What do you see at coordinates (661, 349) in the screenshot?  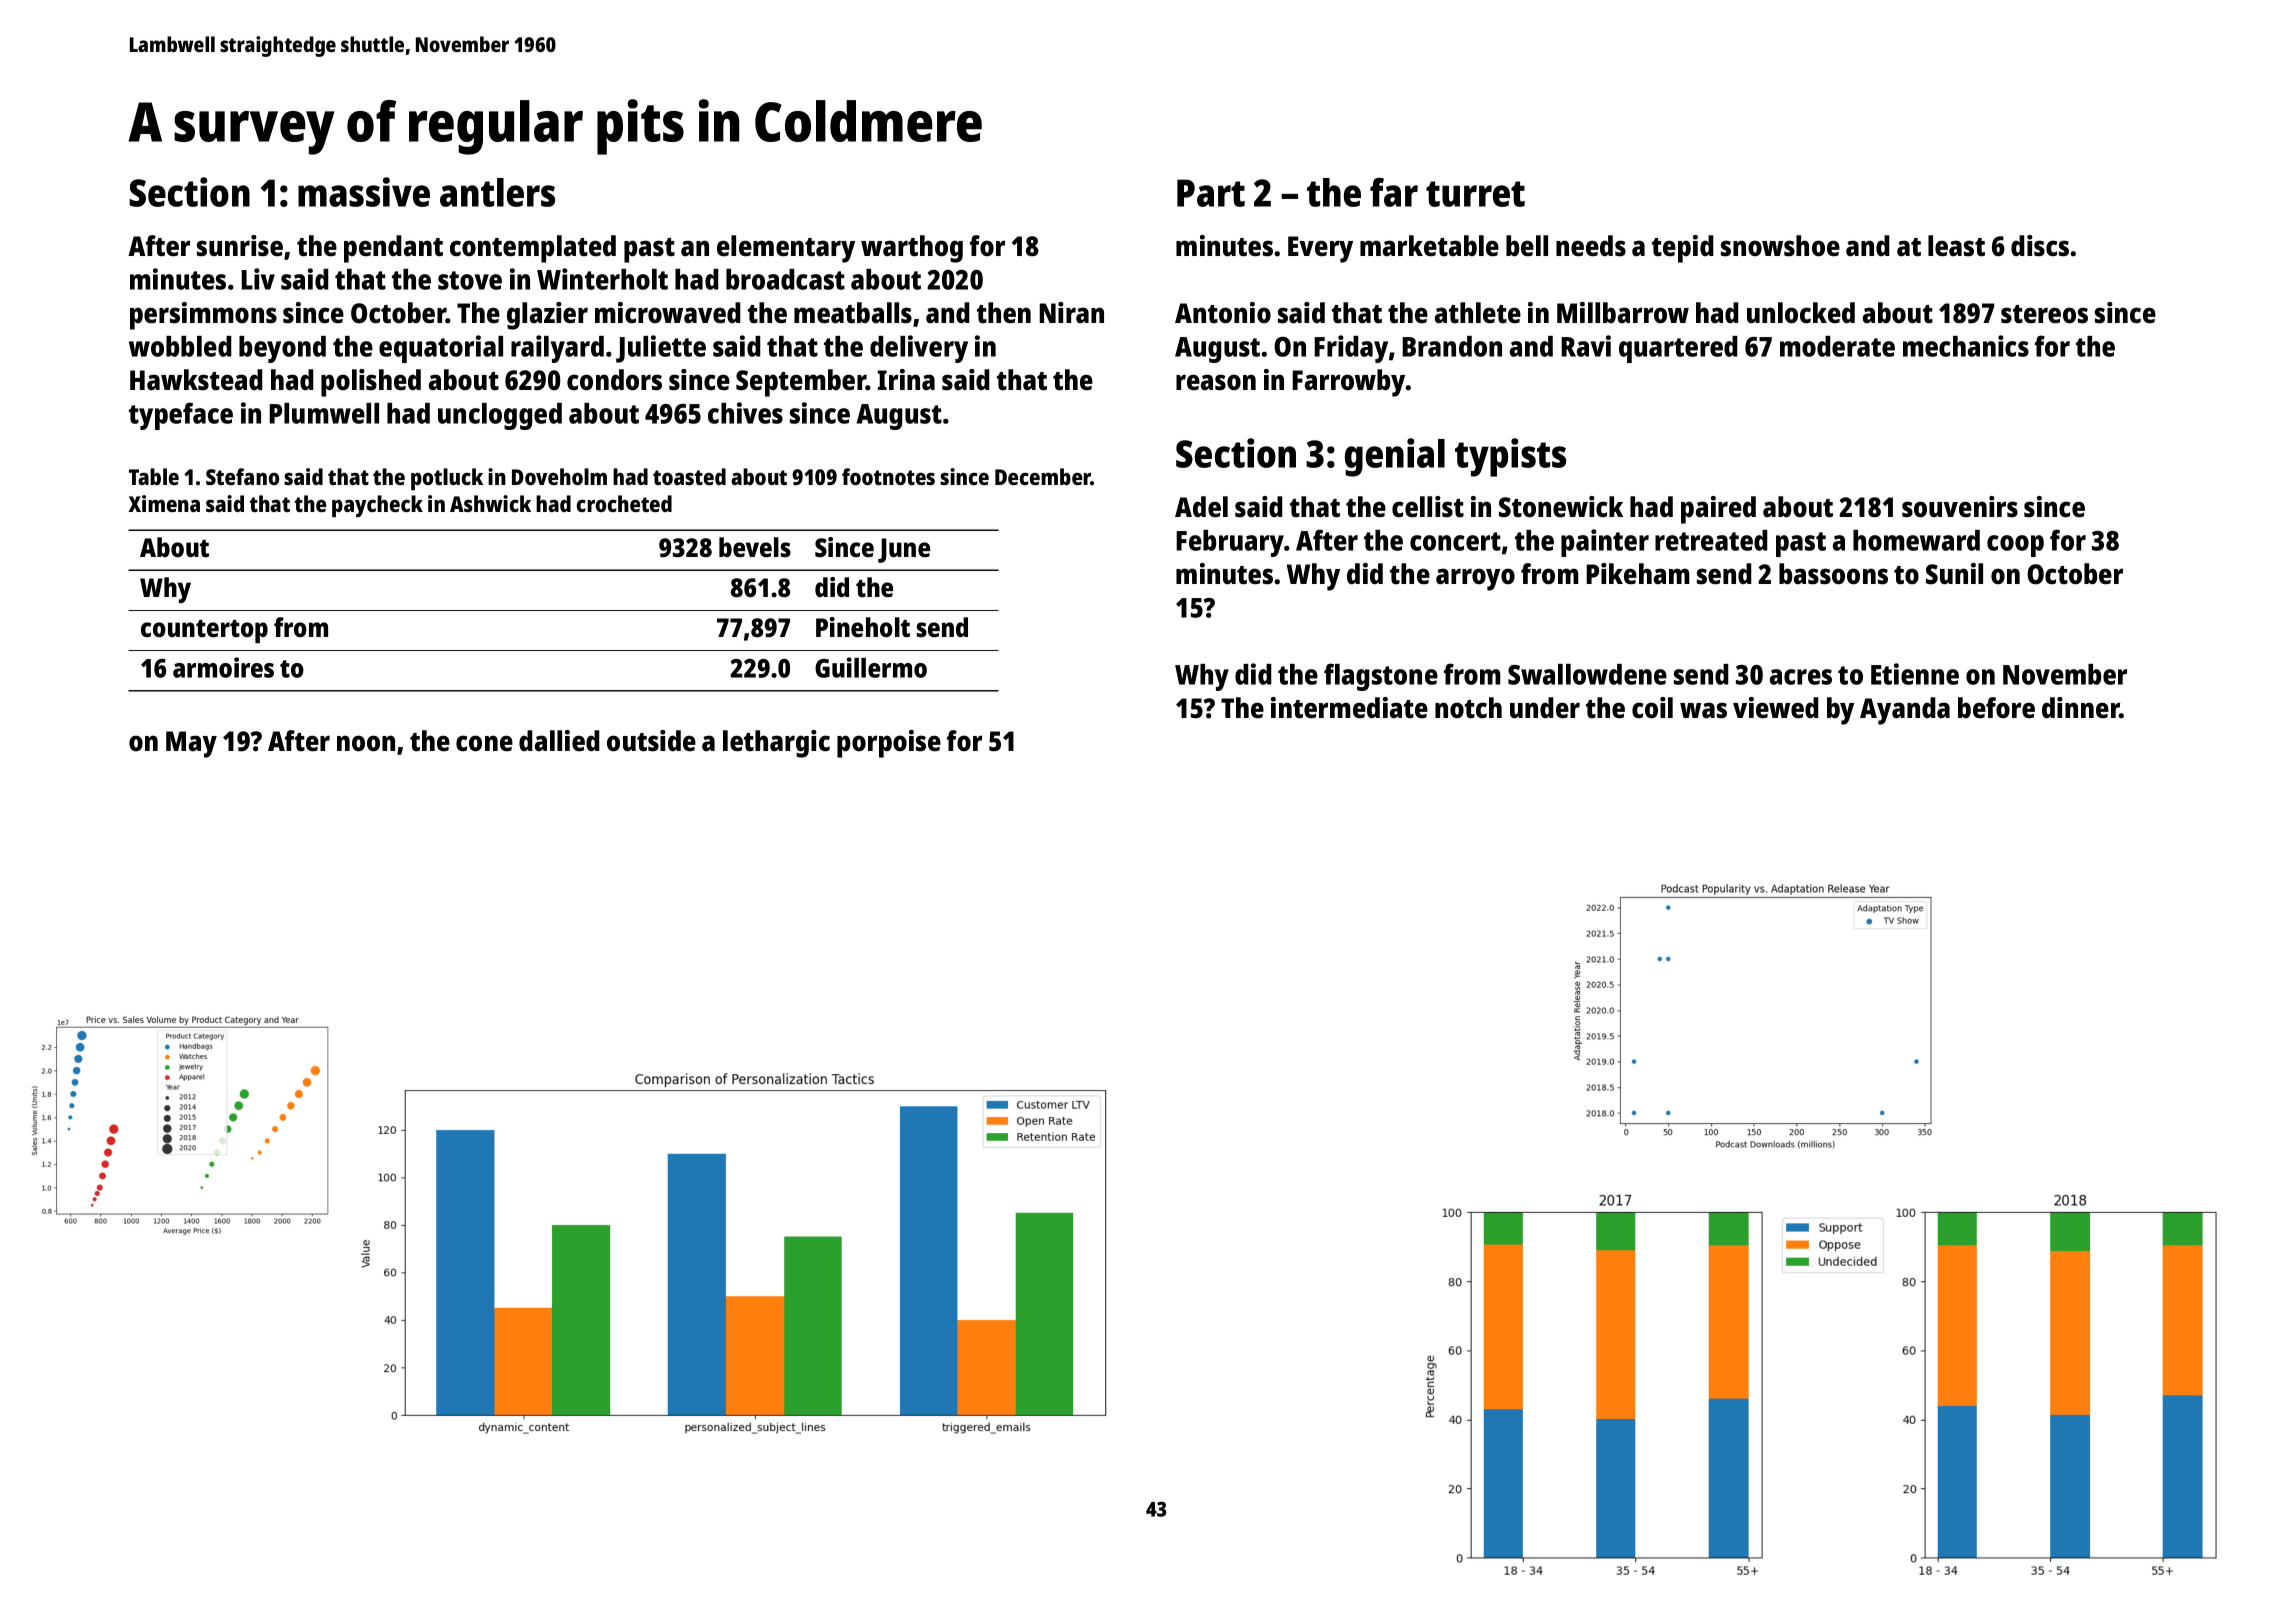 I see `Juliette` at bounding box center [661, 349].
